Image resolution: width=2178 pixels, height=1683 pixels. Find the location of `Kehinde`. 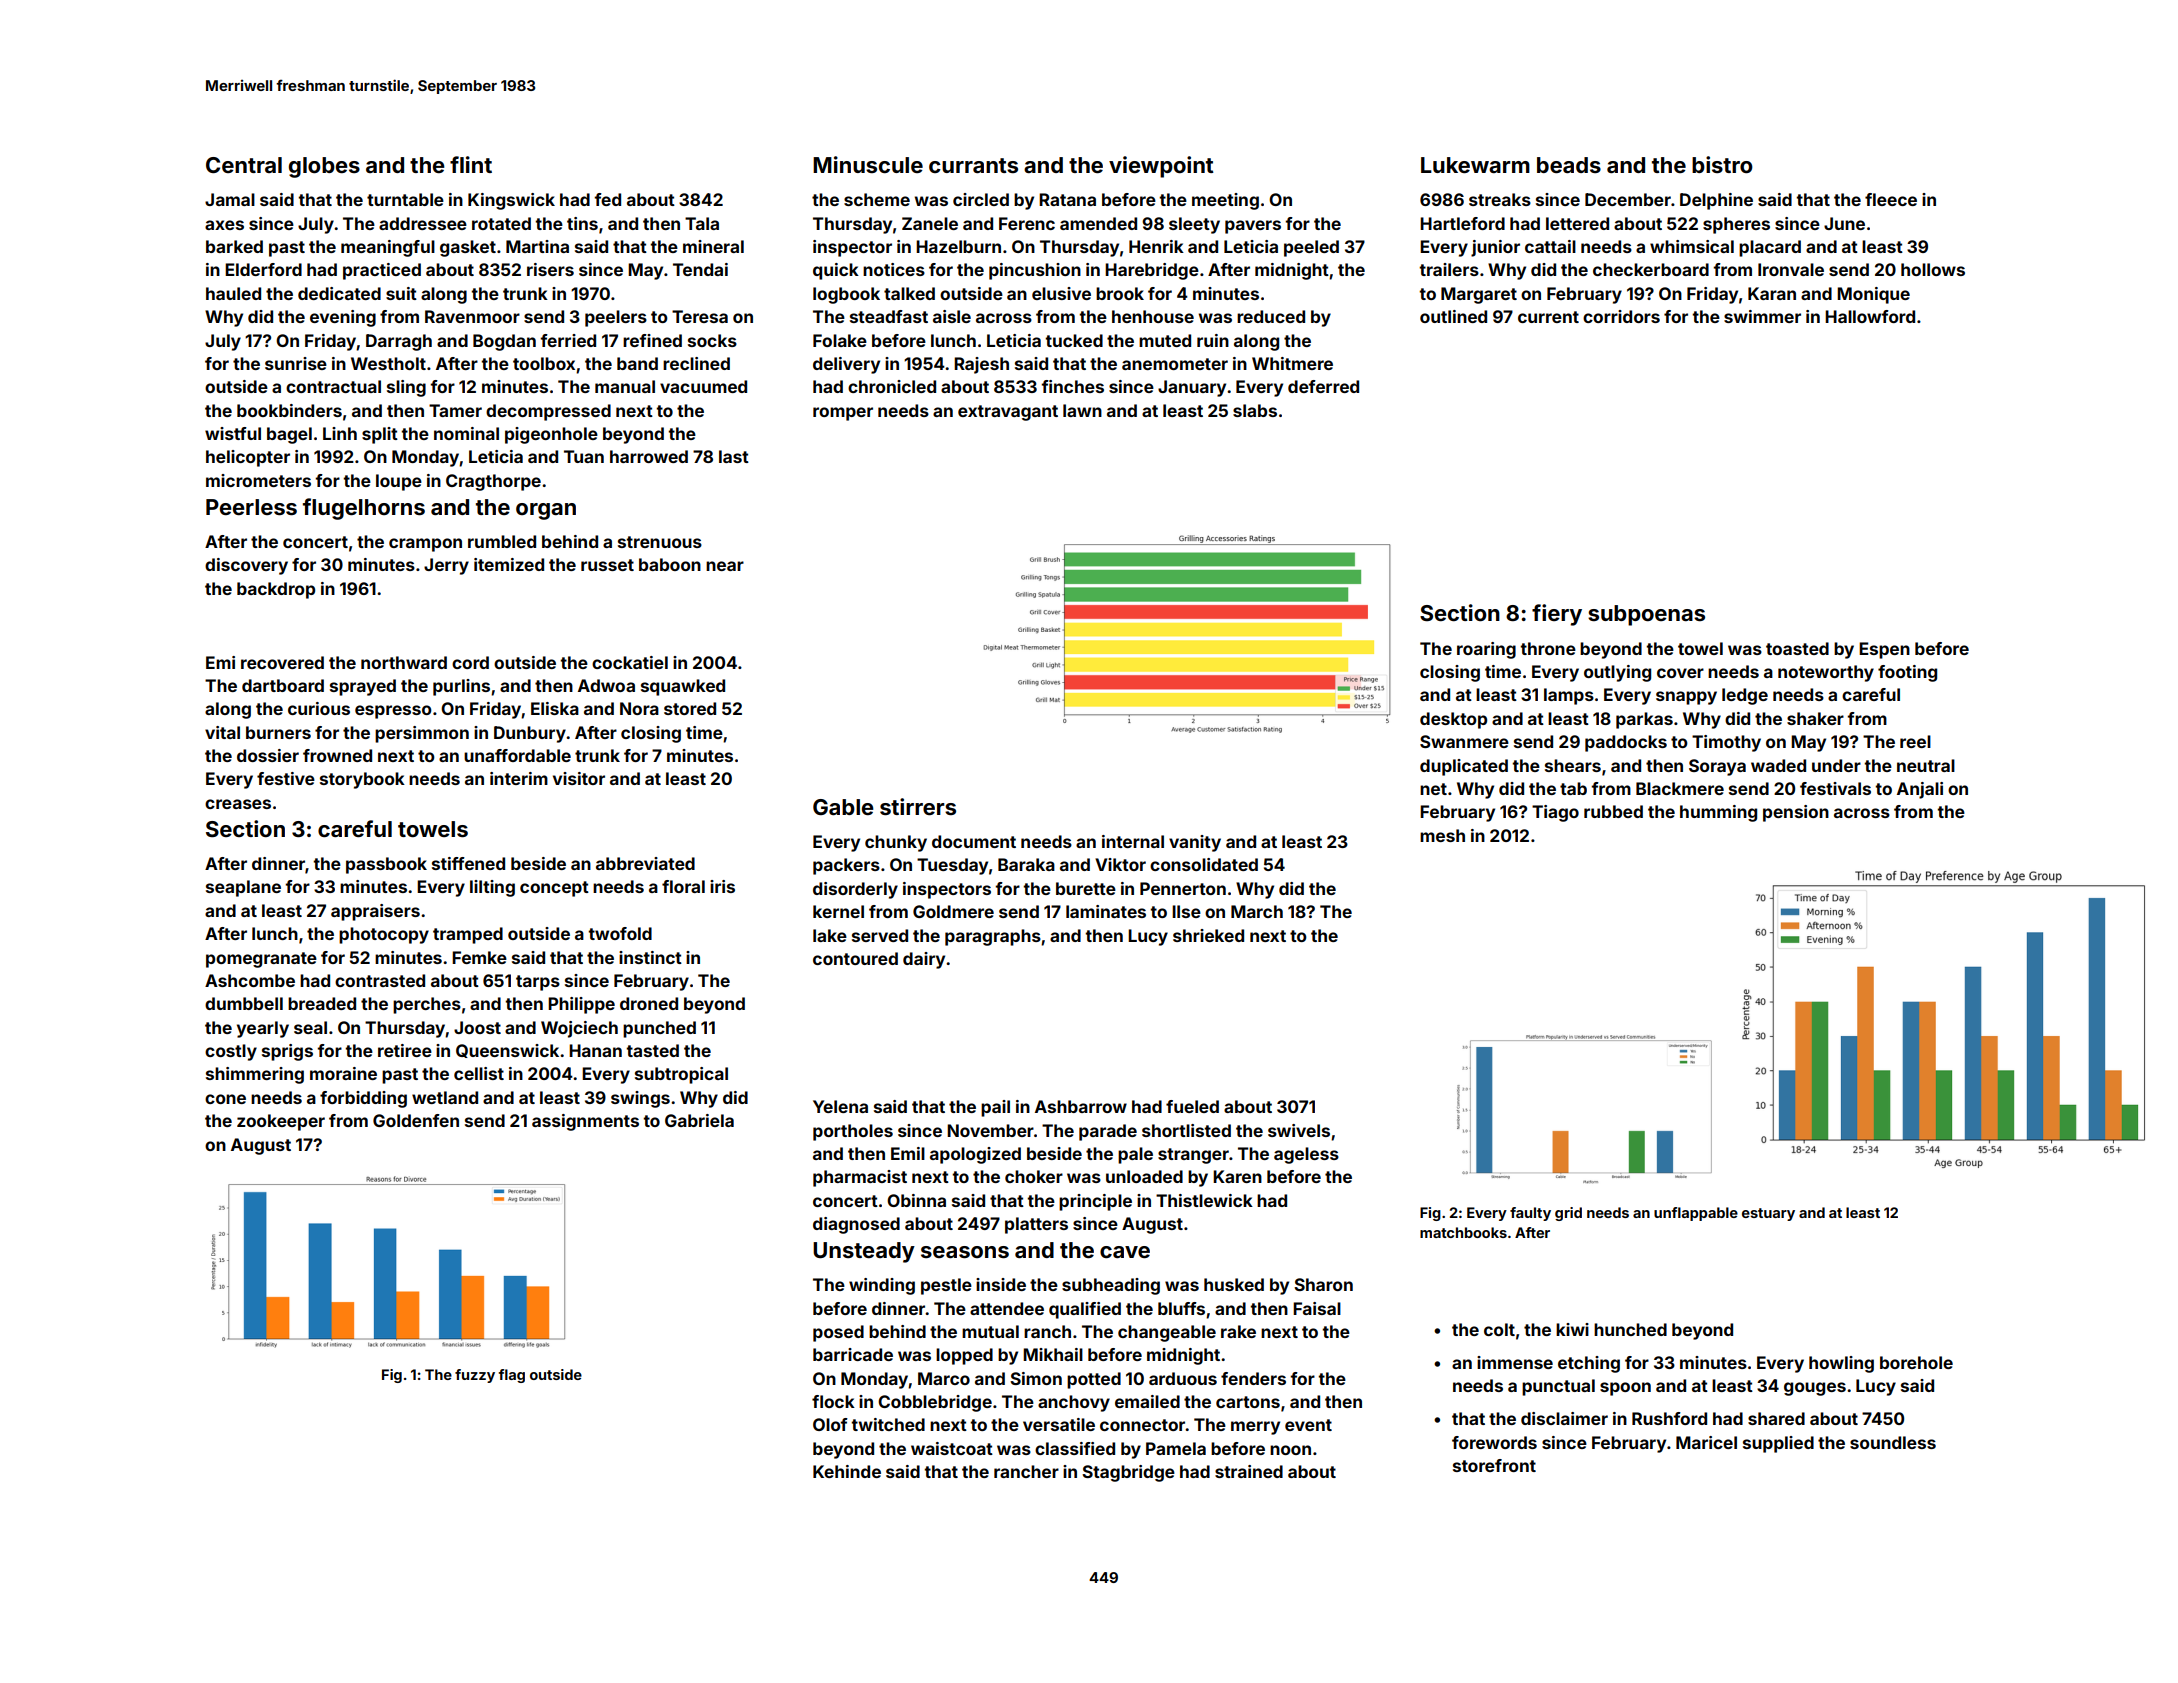

Kehinde is located at coordinates (847, 1471).
